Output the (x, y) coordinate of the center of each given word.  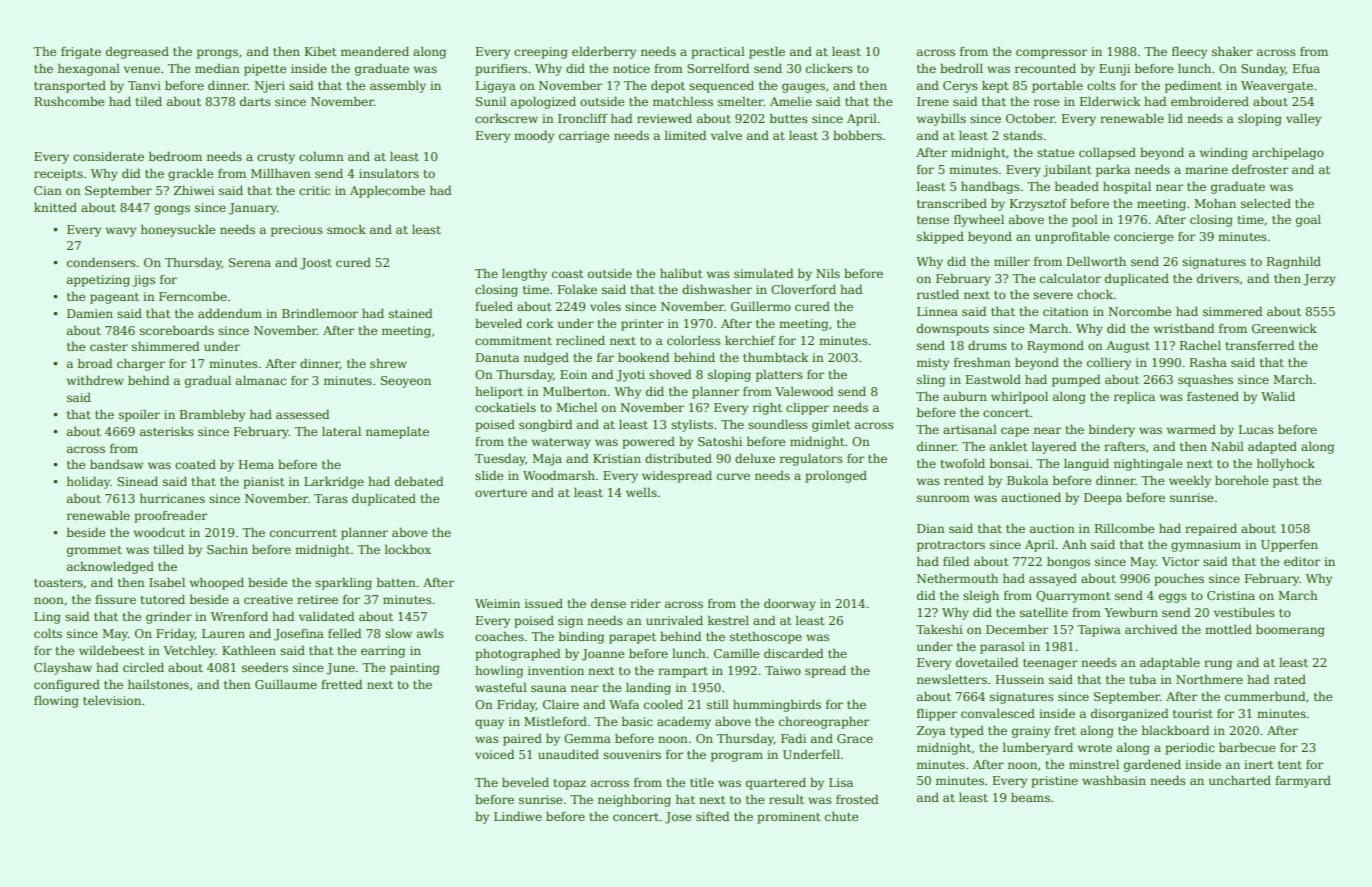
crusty (276, 158)
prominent (788, 818)
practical (718, 52)
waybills (941, 119)
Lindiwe (518, 816)
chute (841, 816)
